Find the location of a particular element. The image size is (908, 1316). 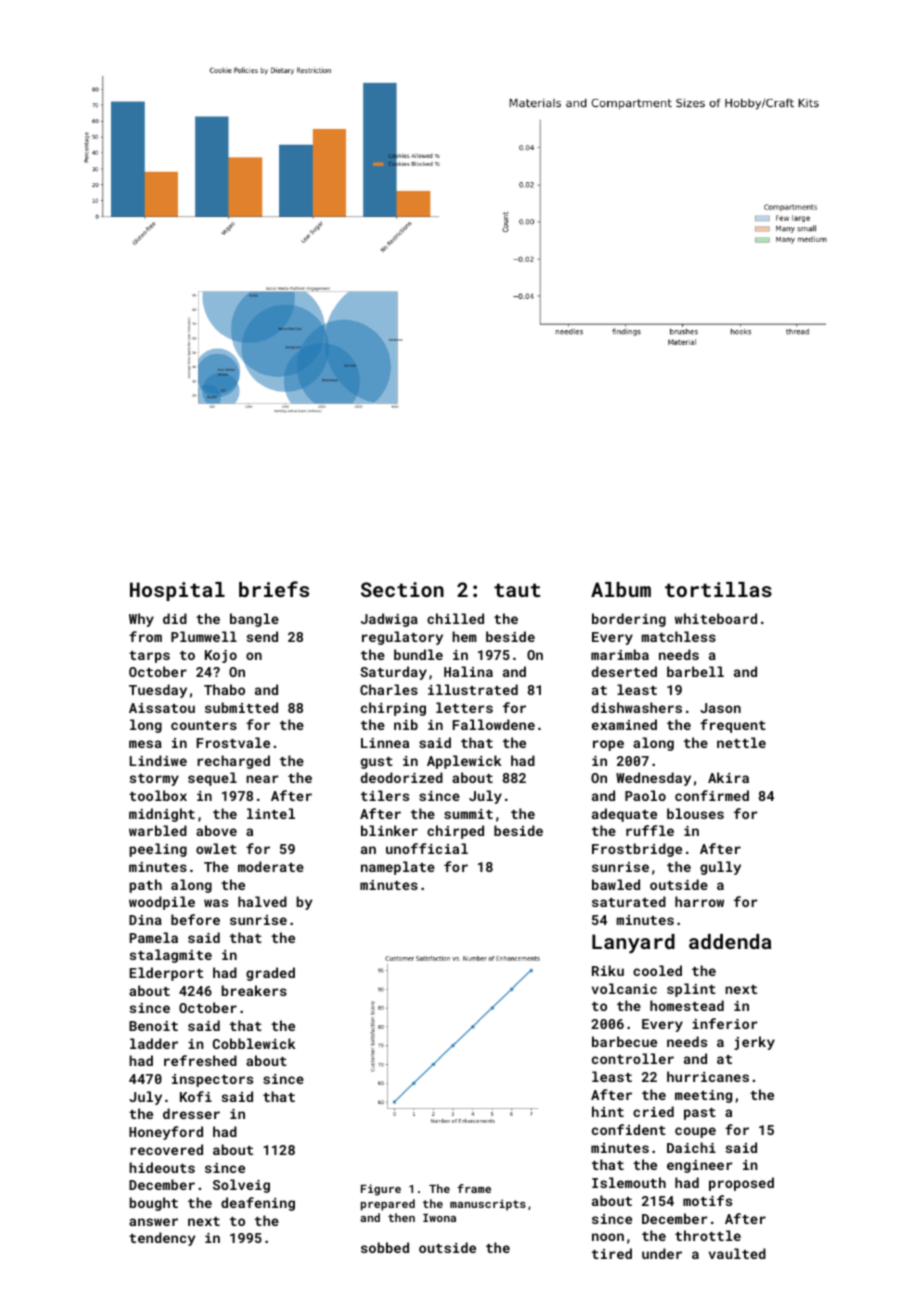

sobbed is located at coordinates (385, 1247).
